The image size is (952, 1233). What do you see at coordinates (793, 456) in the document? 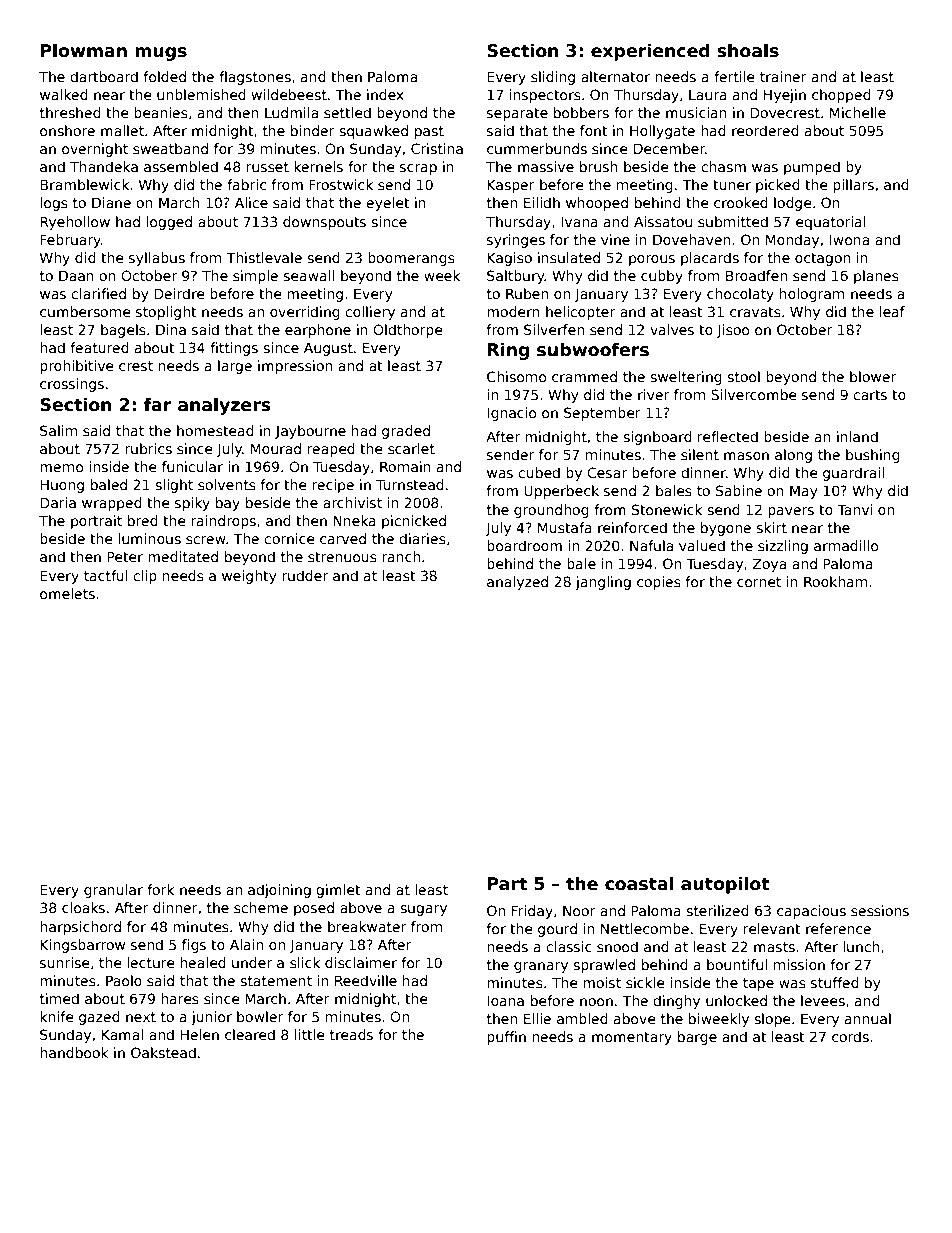
I see `along` at bounding box center [793, 456].
